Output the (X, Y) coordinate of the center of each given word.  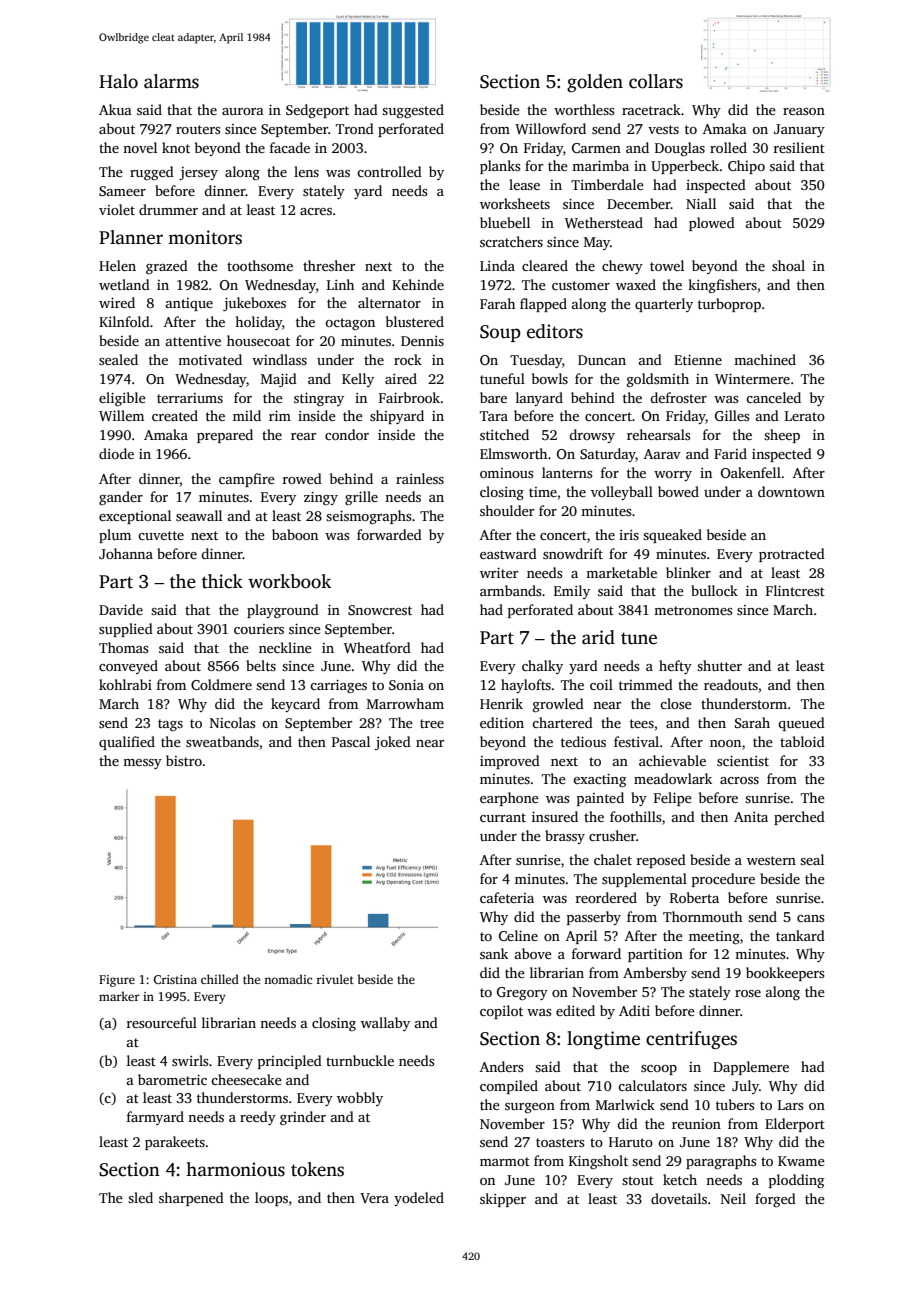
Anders (501, 1066)
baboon (295, 534)
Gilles (732, 415)
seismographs (368, 517)
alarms (171, 81)
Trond (355, 128)
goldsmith (658, 380)
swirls (190, 1060)
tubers (735, 1104)
